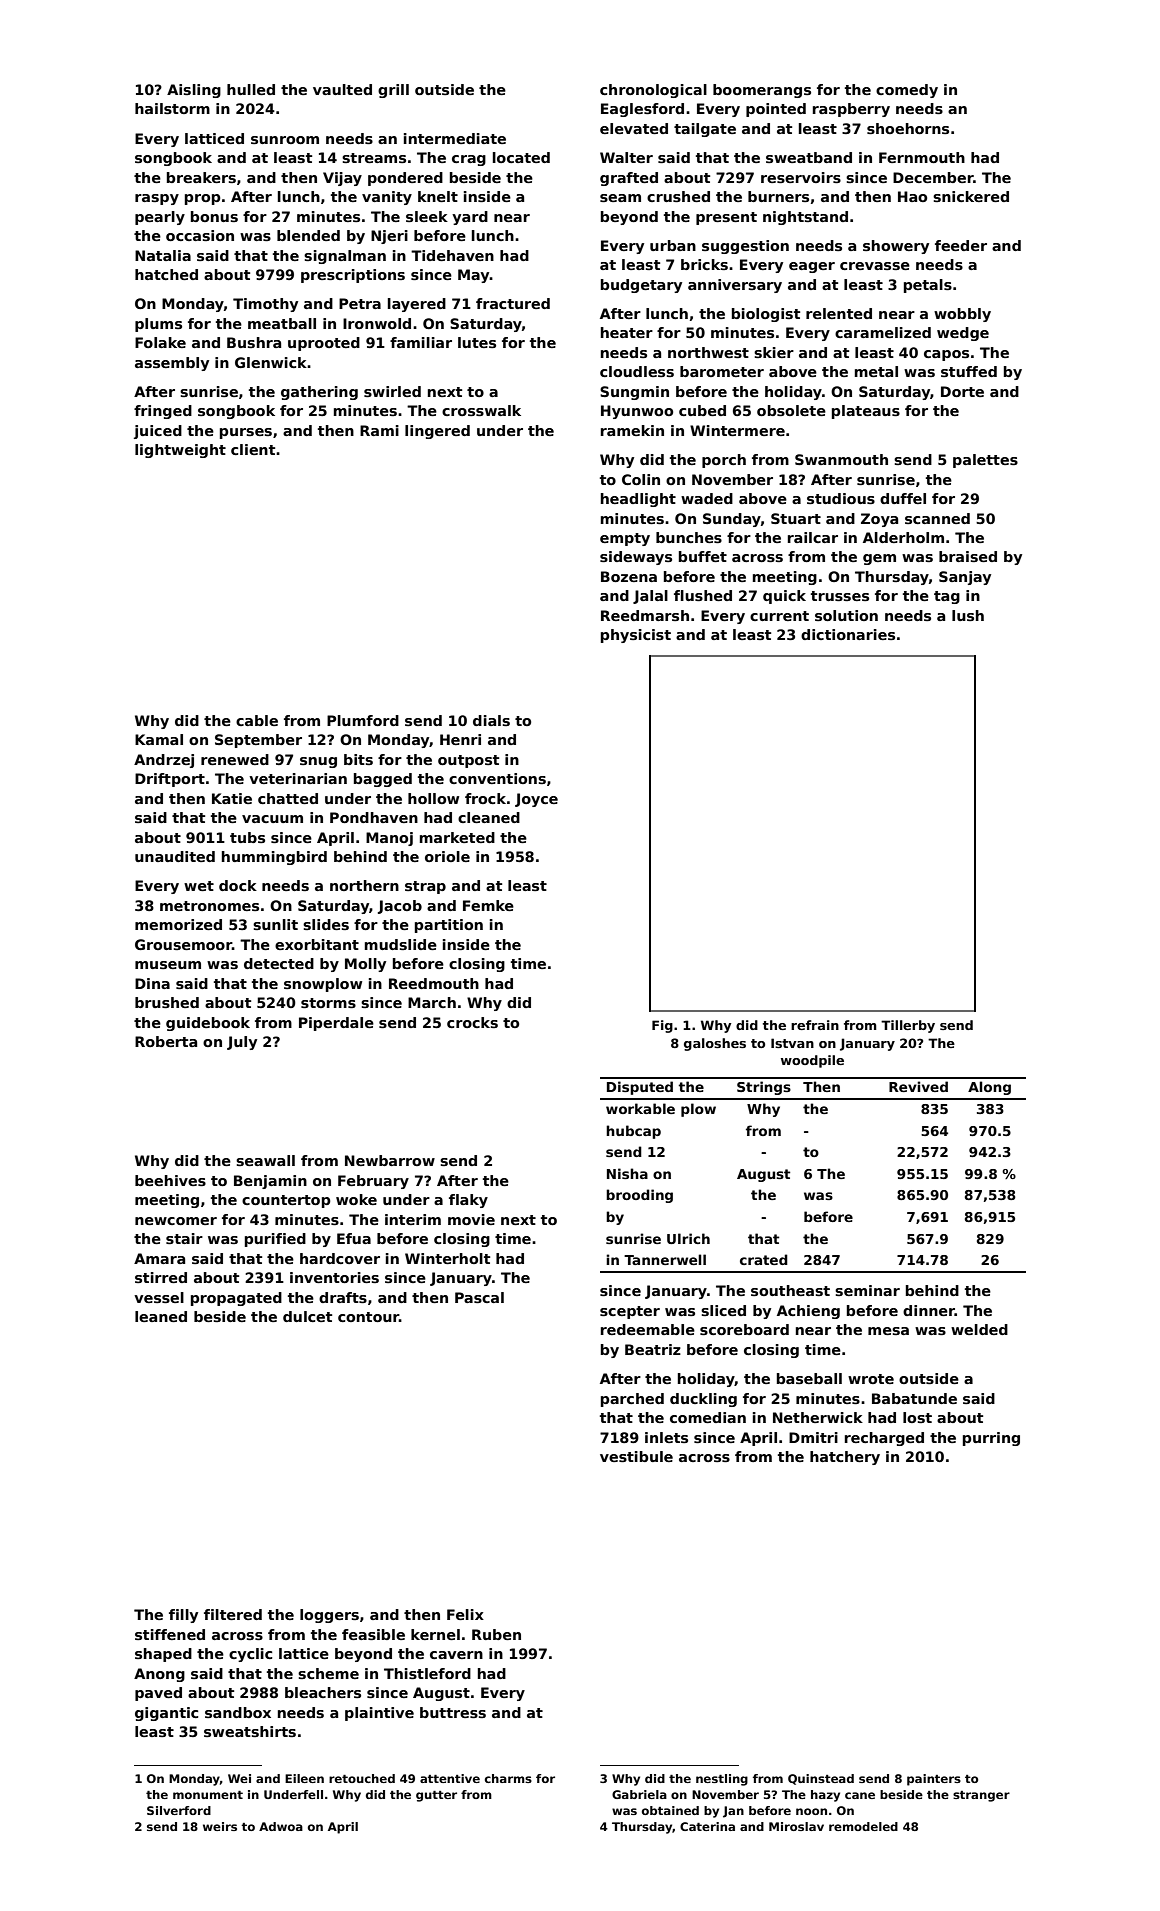 This page has width=1160, height=1911. I want to click on snickered, so click(971, 196).
